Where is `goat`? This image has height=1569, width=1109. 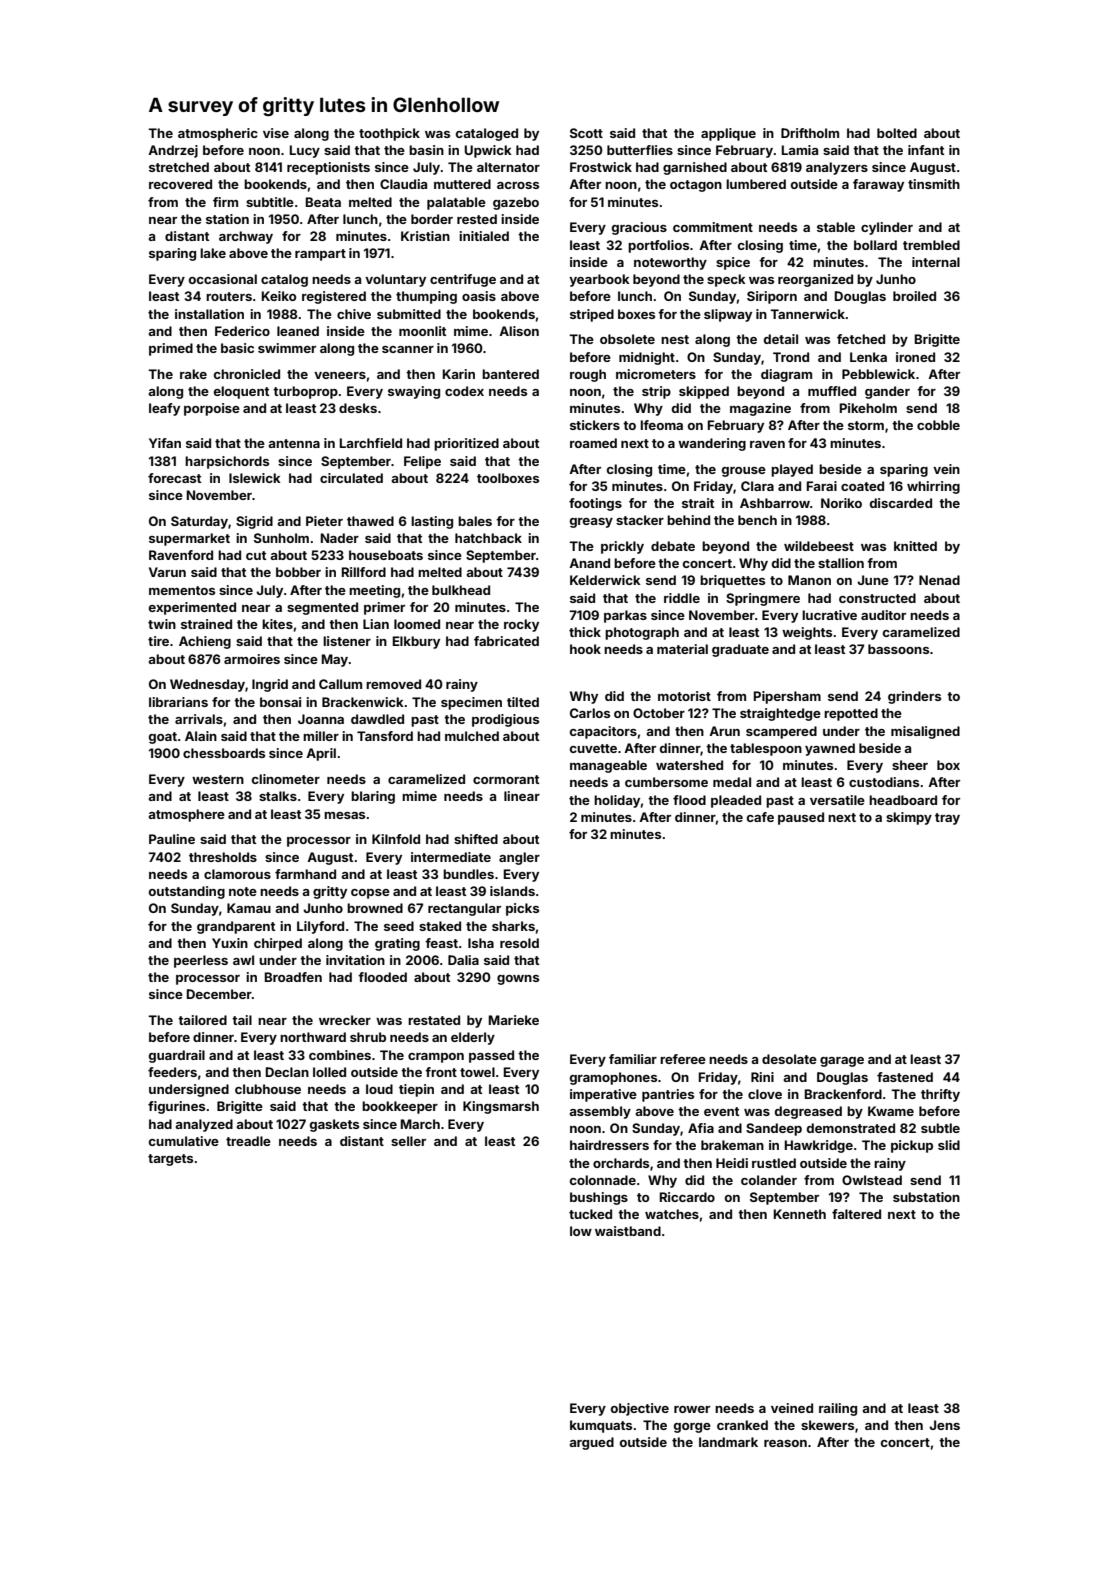 goat is located at coordinates (163, 738).
